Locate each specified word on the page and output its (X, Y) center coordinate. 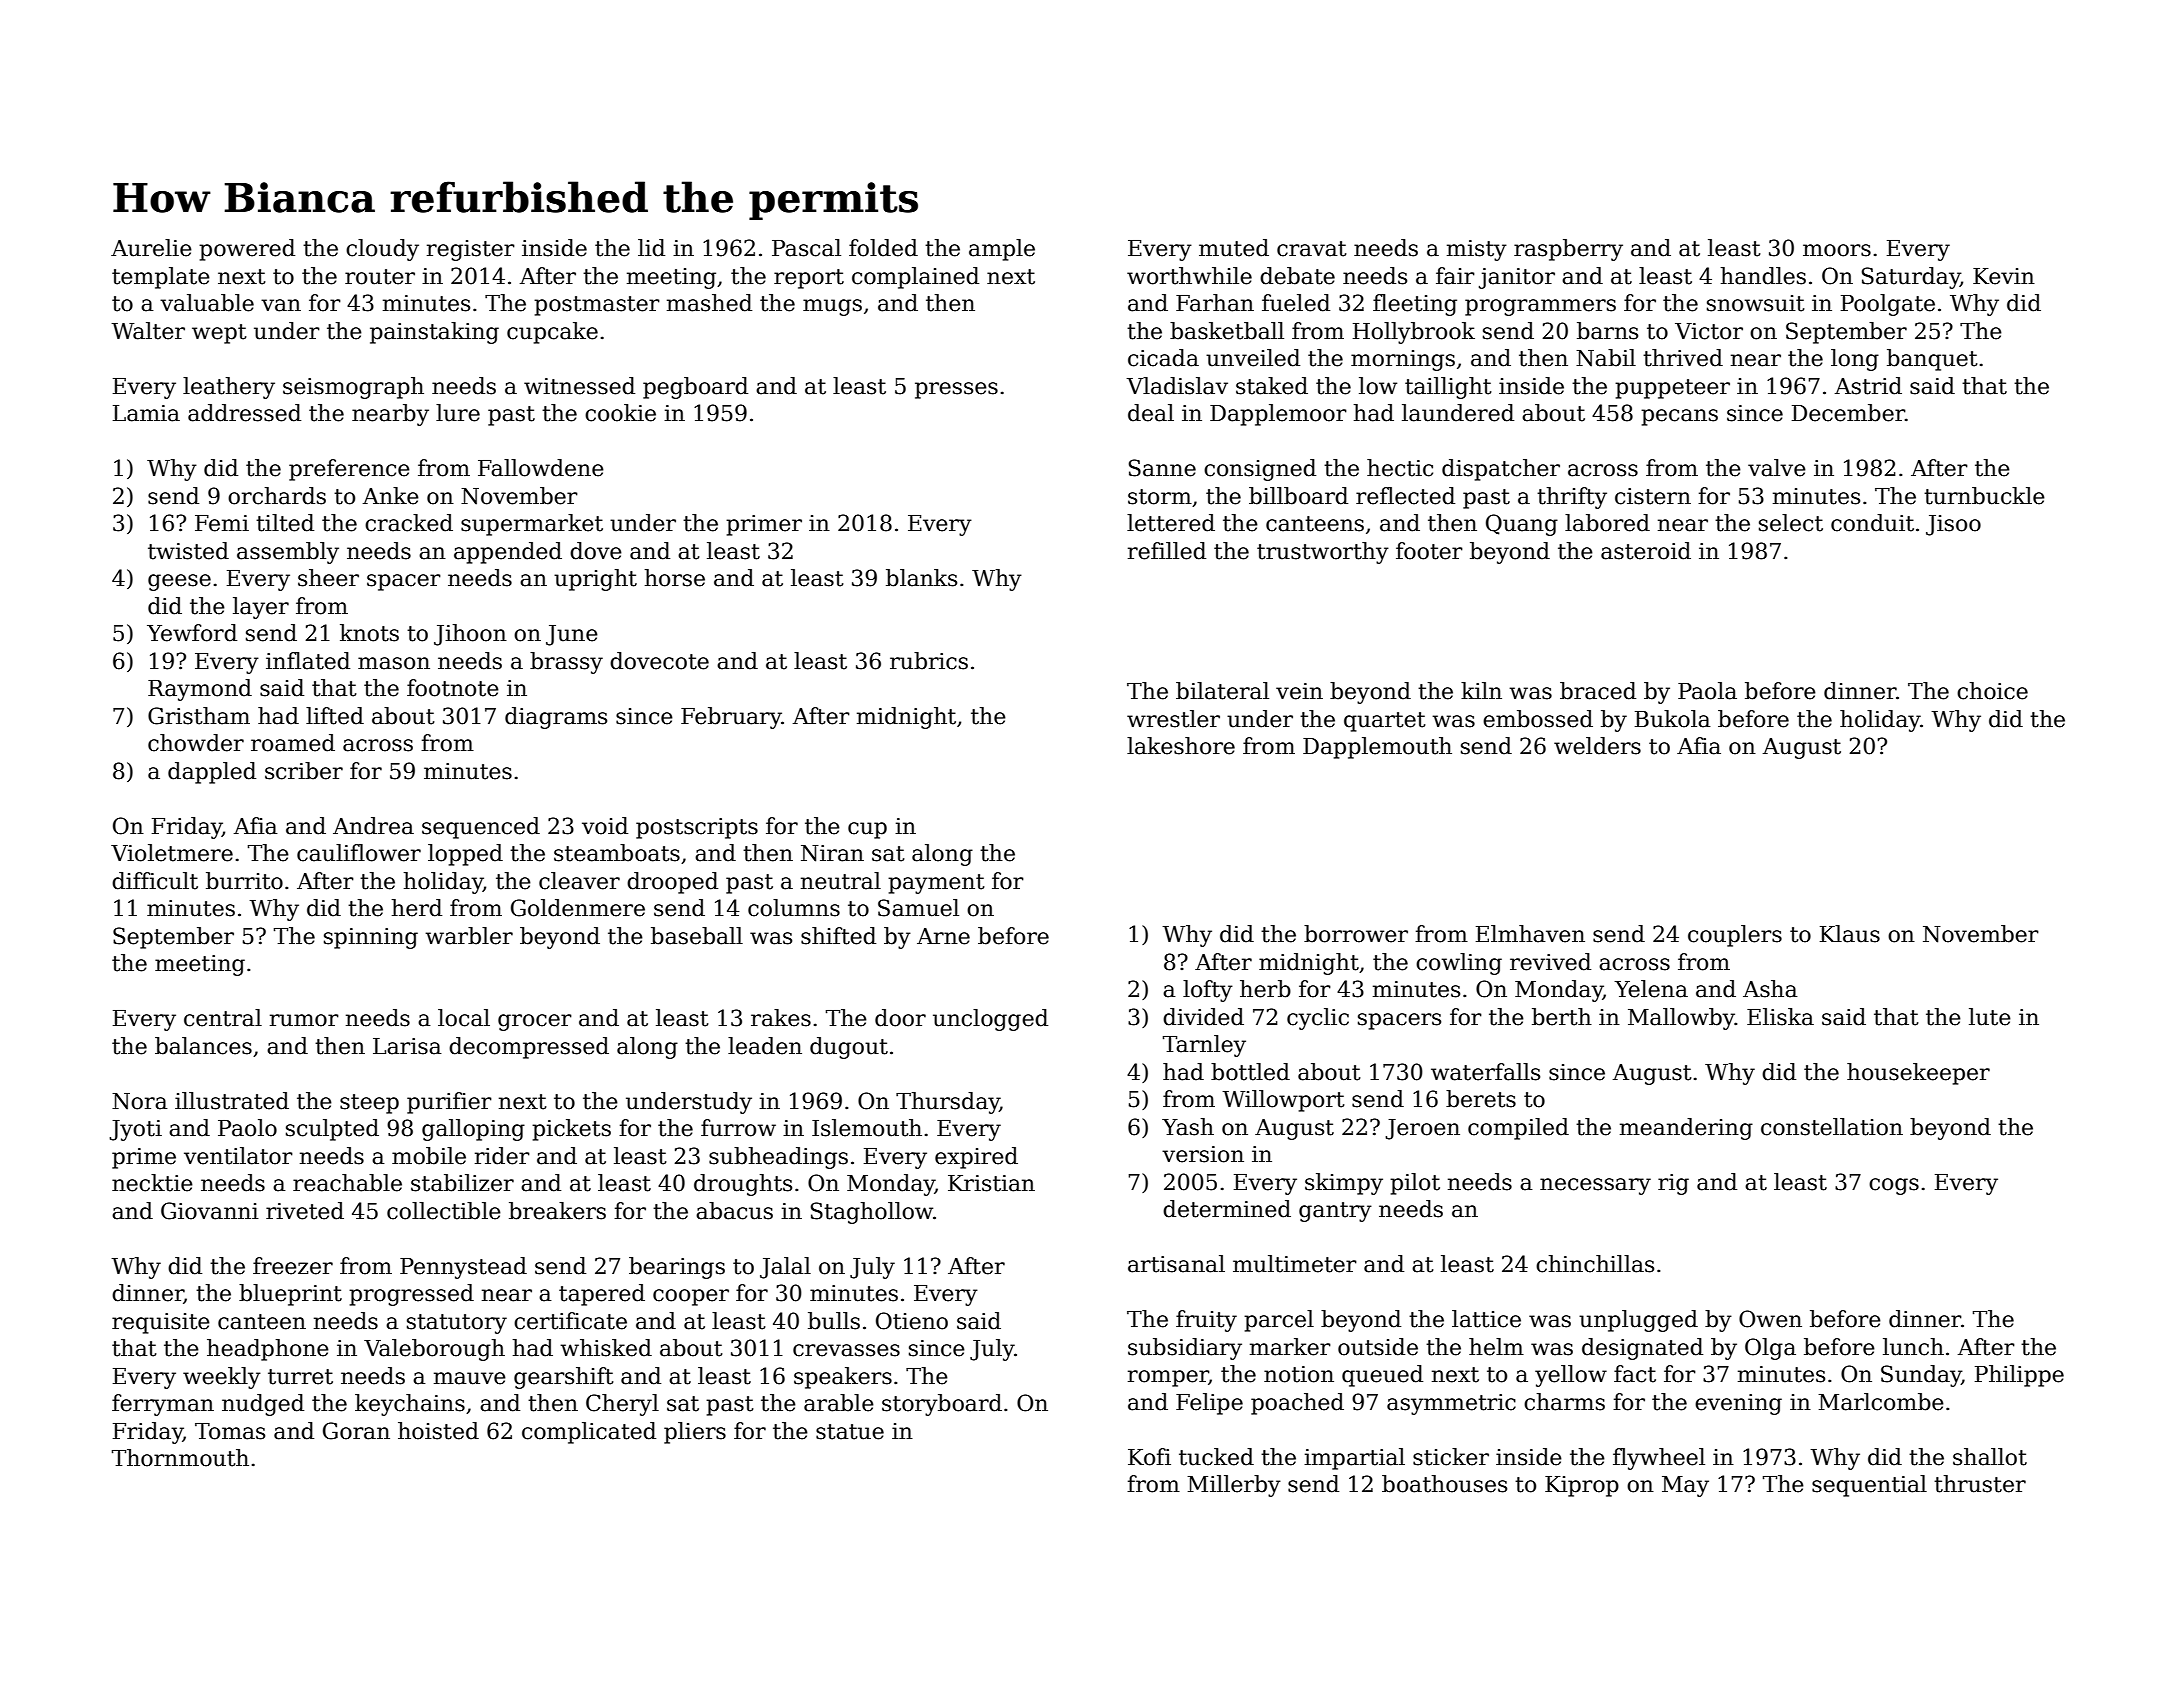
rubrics (929, 661)
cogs (1894, 1186)
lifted (335, 716)
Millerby (1234, 1486)
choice (1992, 691)
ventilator (238, 1156)
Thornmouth (180, 1458)
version (1203, 1154)
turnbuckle (1984, 496)
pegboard (695, 388)
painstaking (434, 333)
